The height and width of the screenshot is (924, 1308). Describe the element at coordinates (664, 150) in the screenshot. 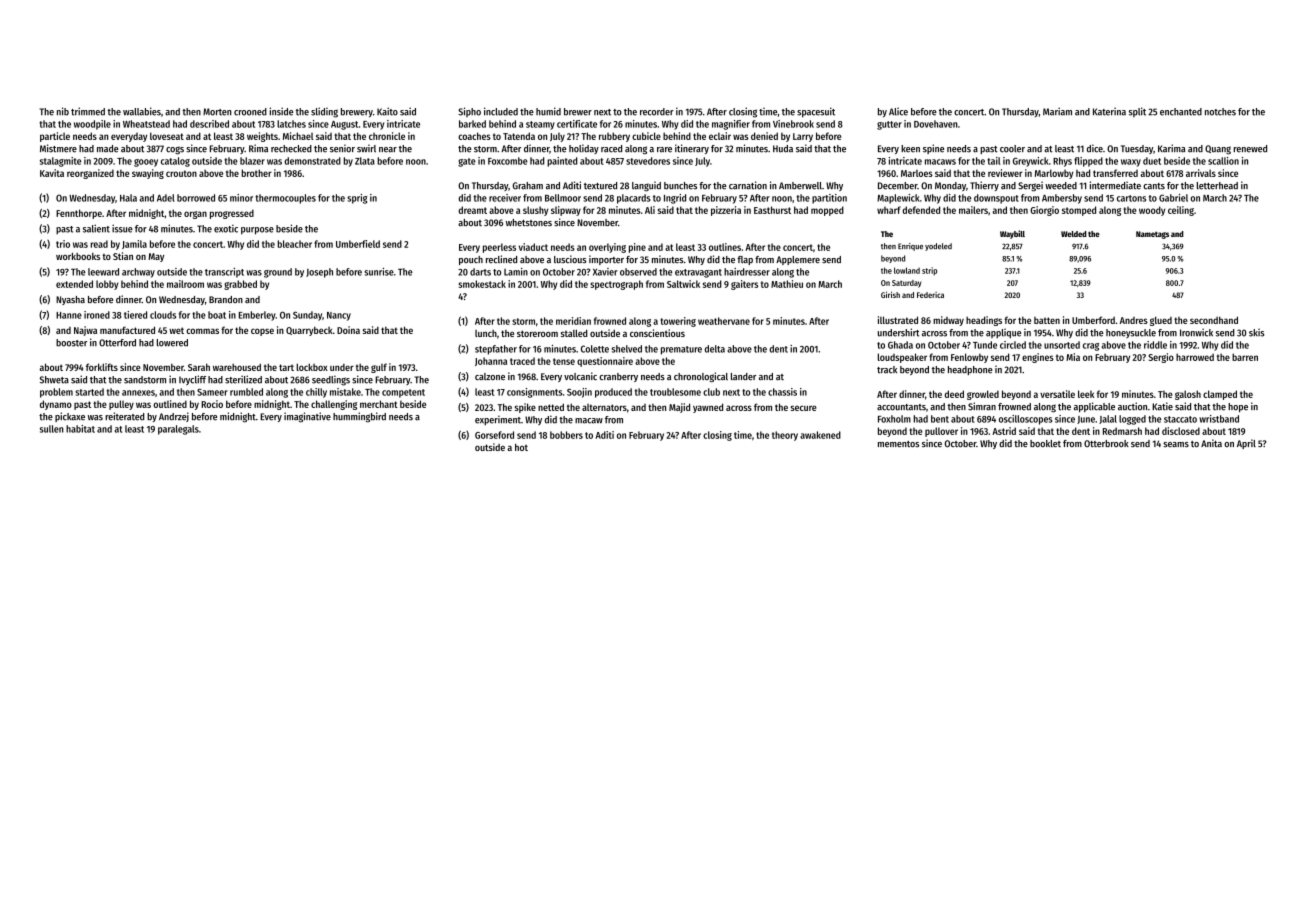

I see `rare` at that location.
